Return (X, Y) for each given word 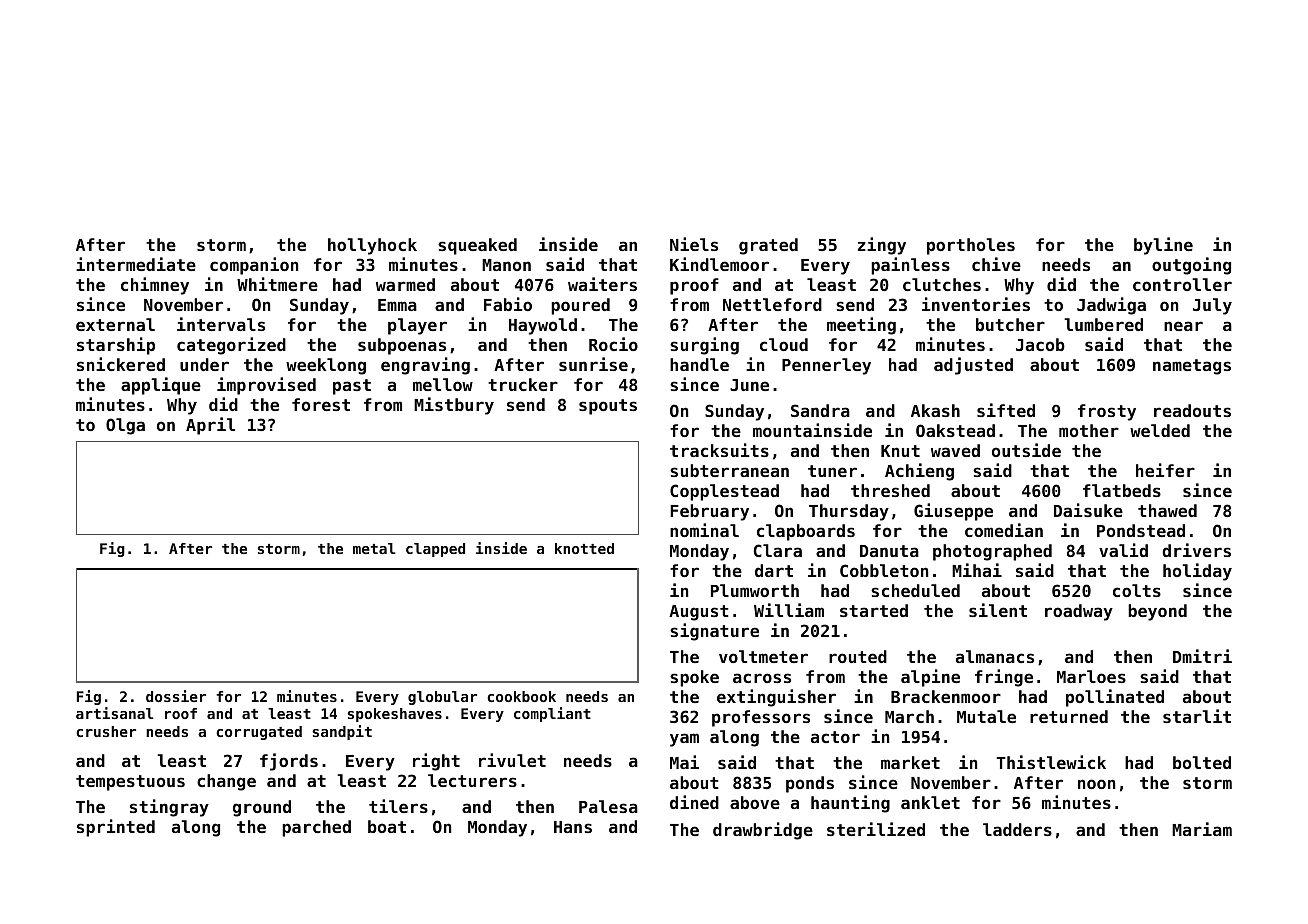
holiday (1197, 572)
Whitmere (277, 284)
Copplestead (724, 492)
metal (374, 548)
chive (996, 264)
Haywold (543, 326)
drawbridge (763, 831)
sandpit (342, 732)
